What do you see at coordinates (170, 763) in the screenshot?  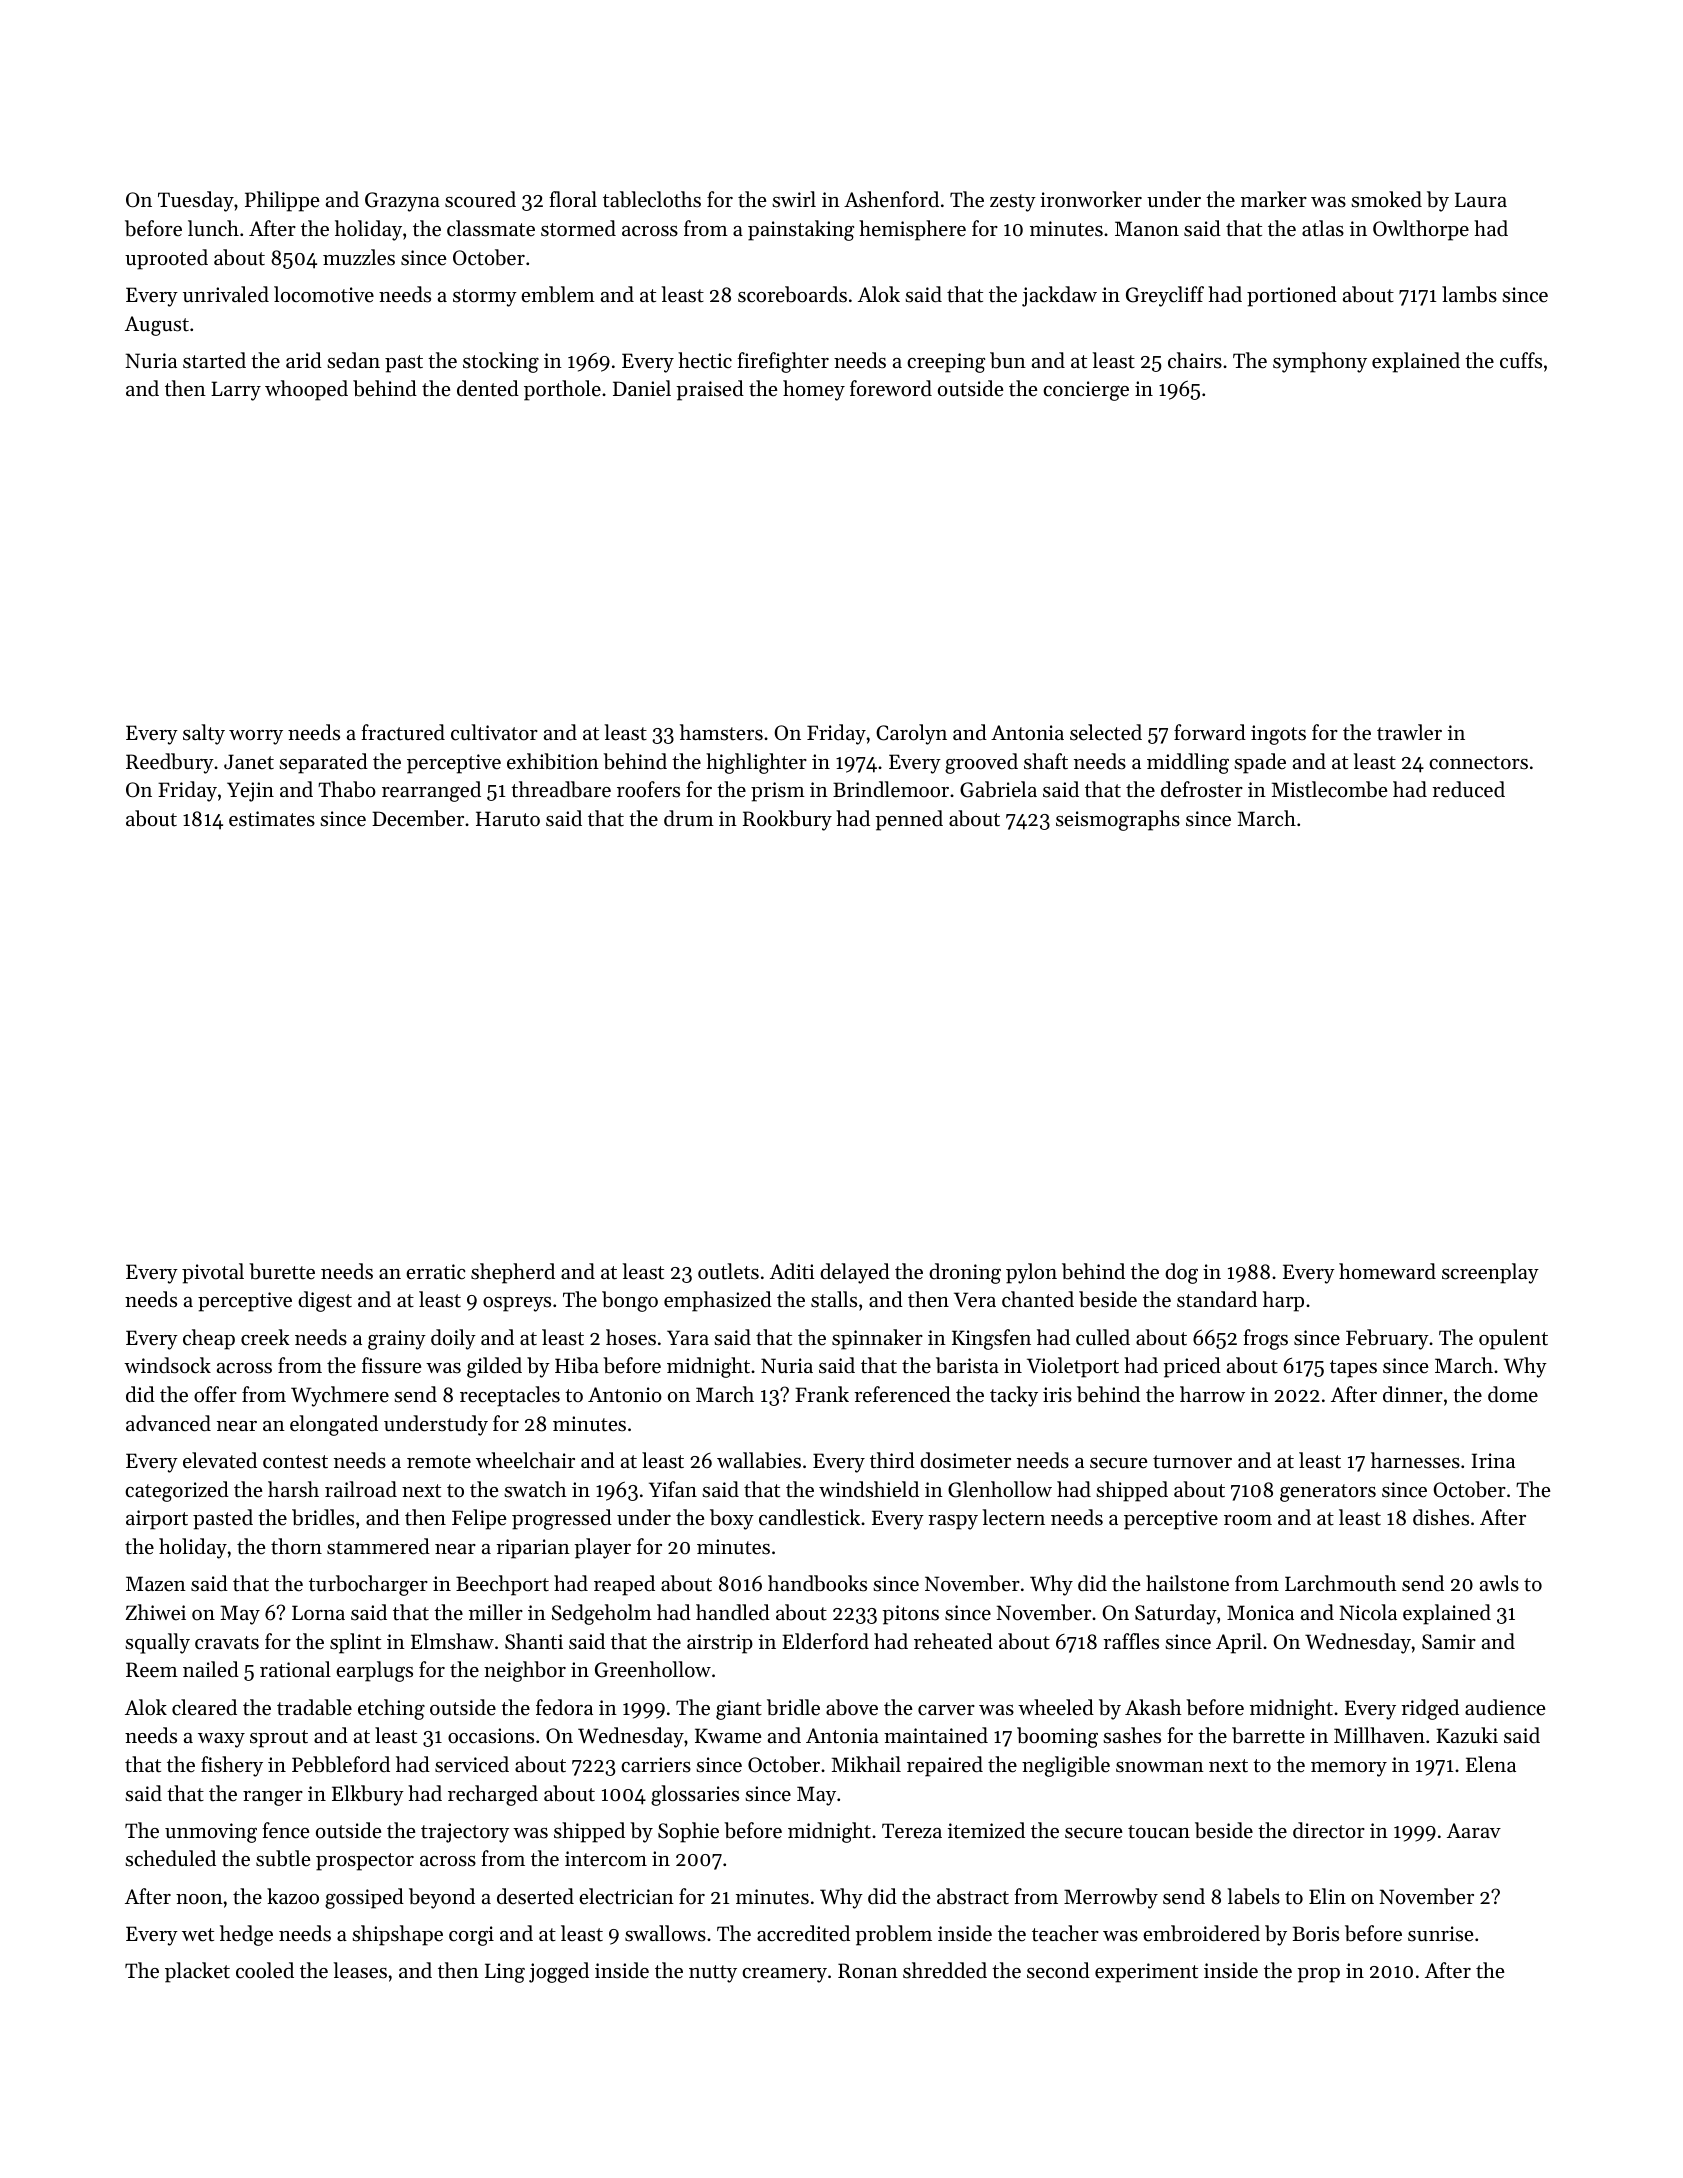 I see `Reedbury` at bounding box center [170, 763].
